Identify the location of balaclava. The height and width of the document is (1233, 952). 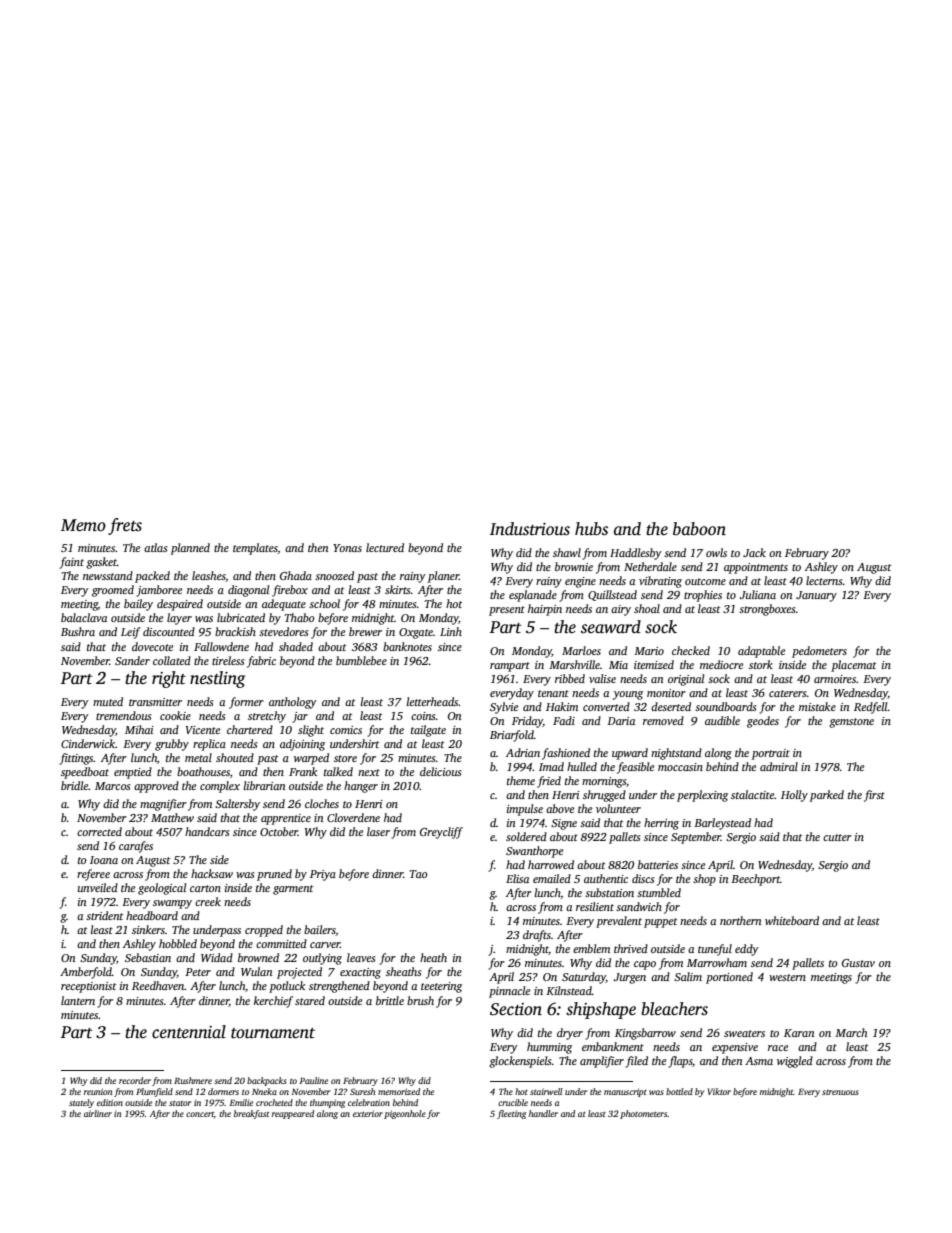
(84, 617).
